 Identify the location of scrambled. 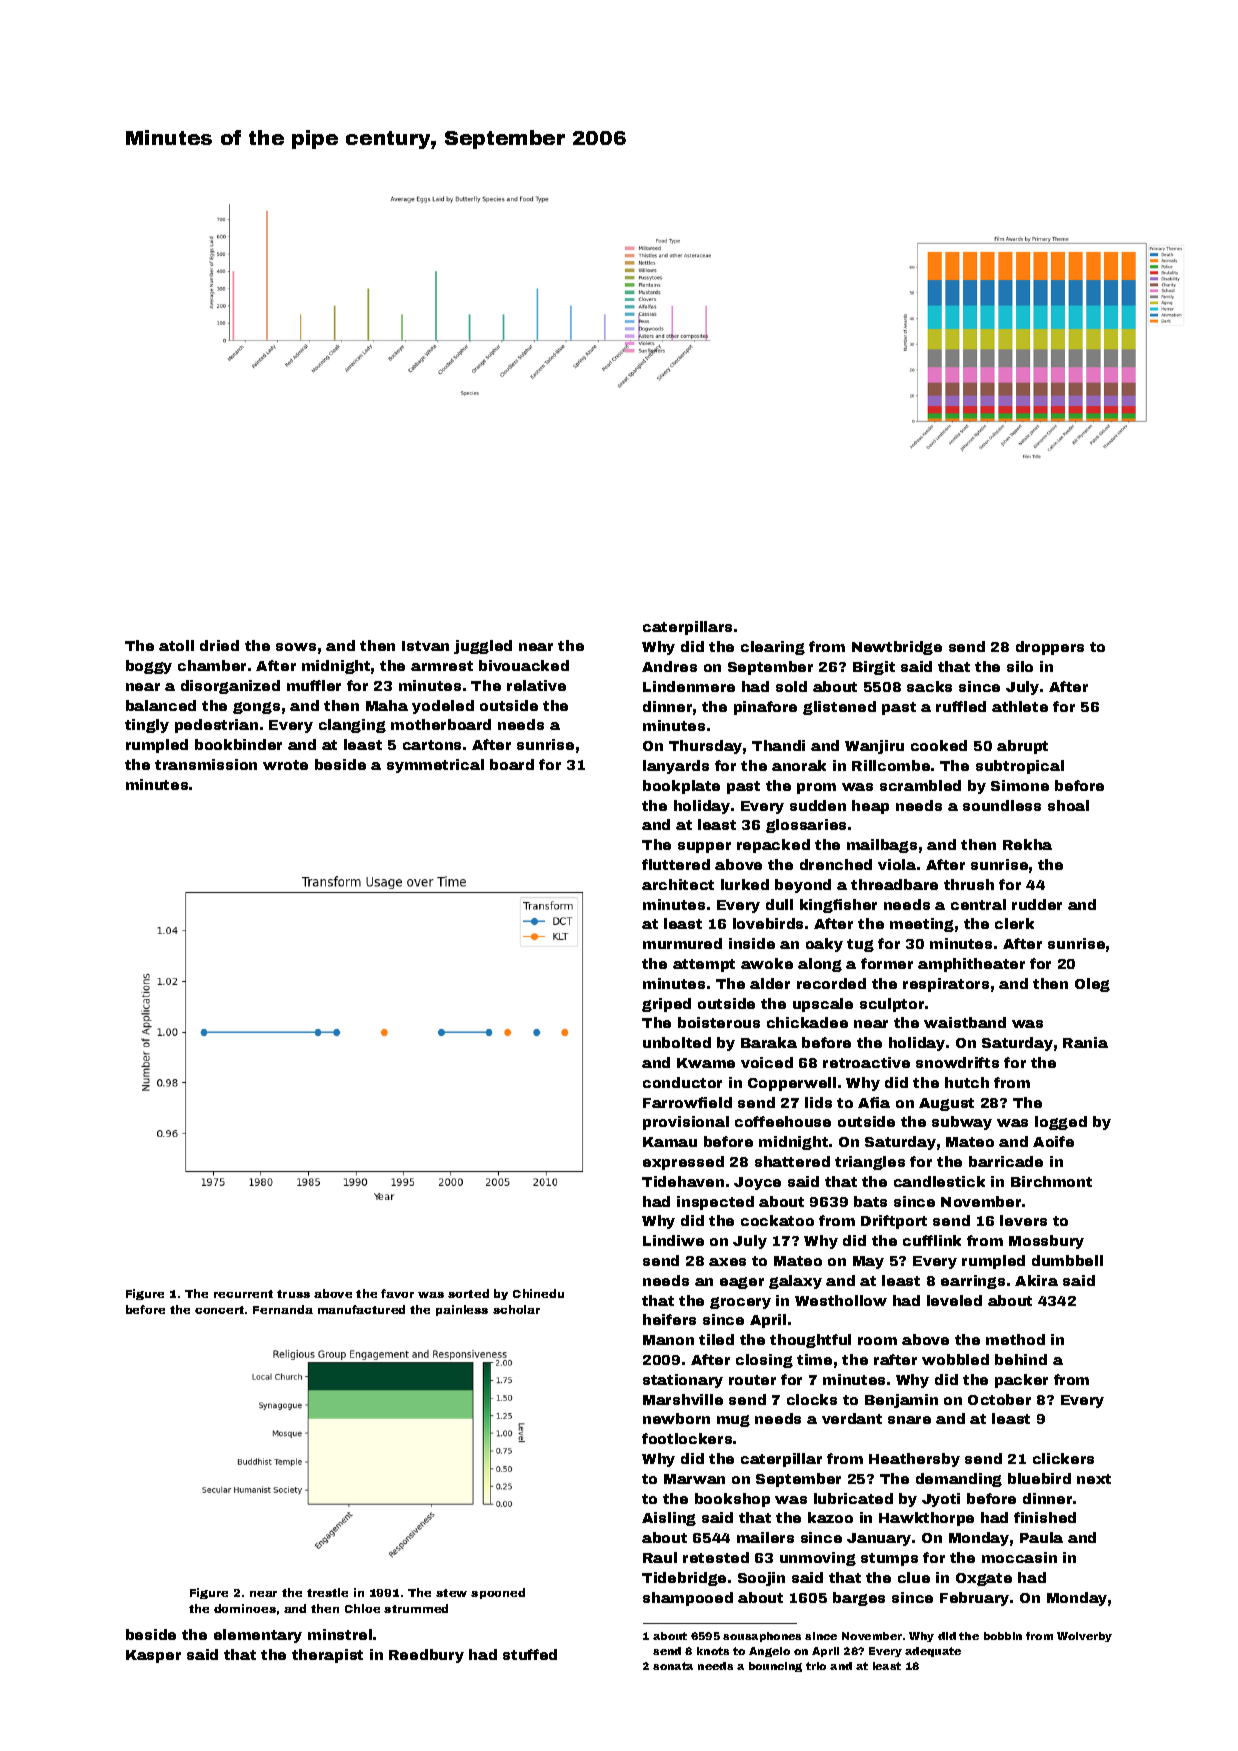
(920, 785).
